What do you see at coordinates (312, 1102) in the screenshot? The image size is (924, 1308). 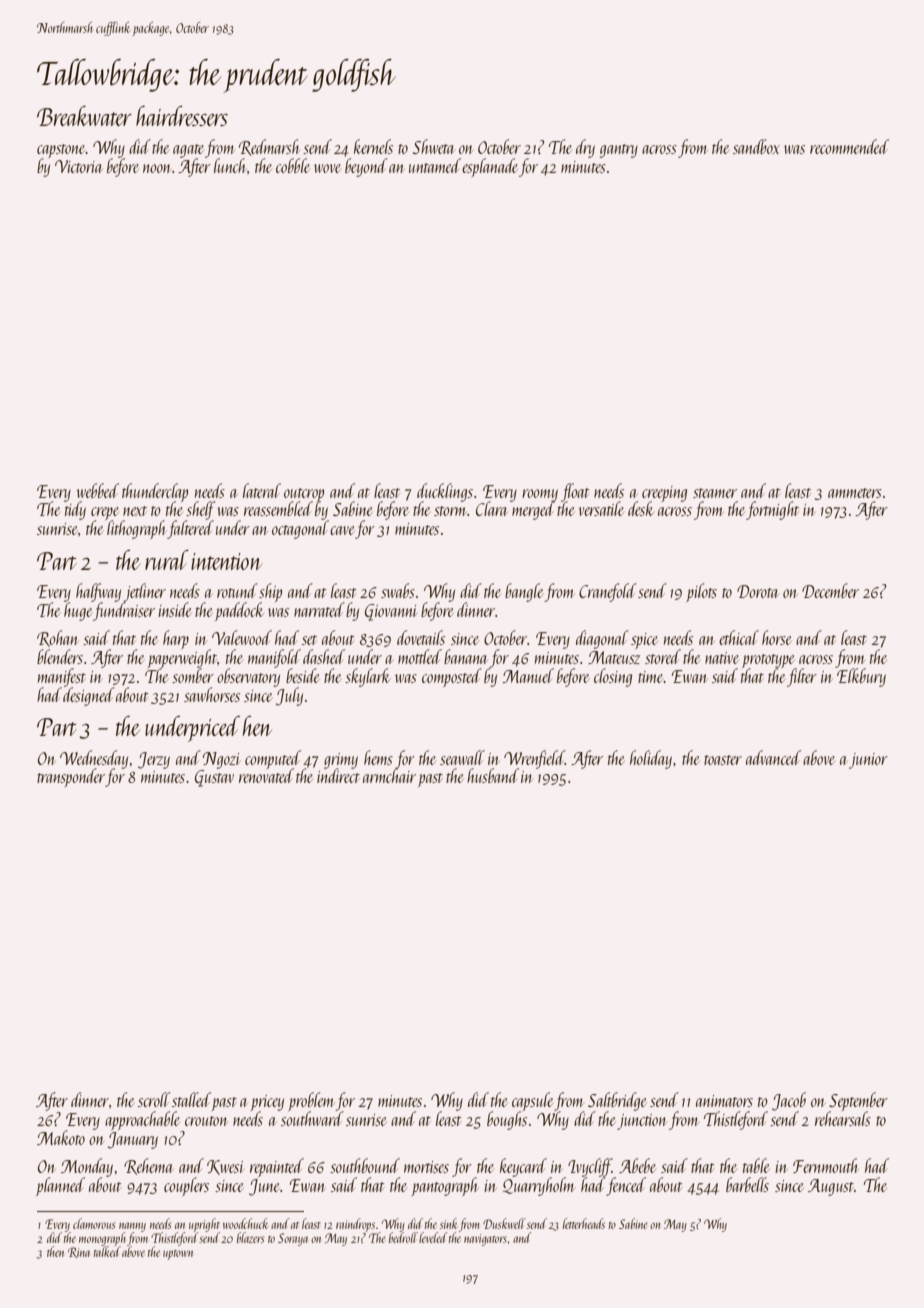 I see `problem` at bounding box center [312, 1102].
